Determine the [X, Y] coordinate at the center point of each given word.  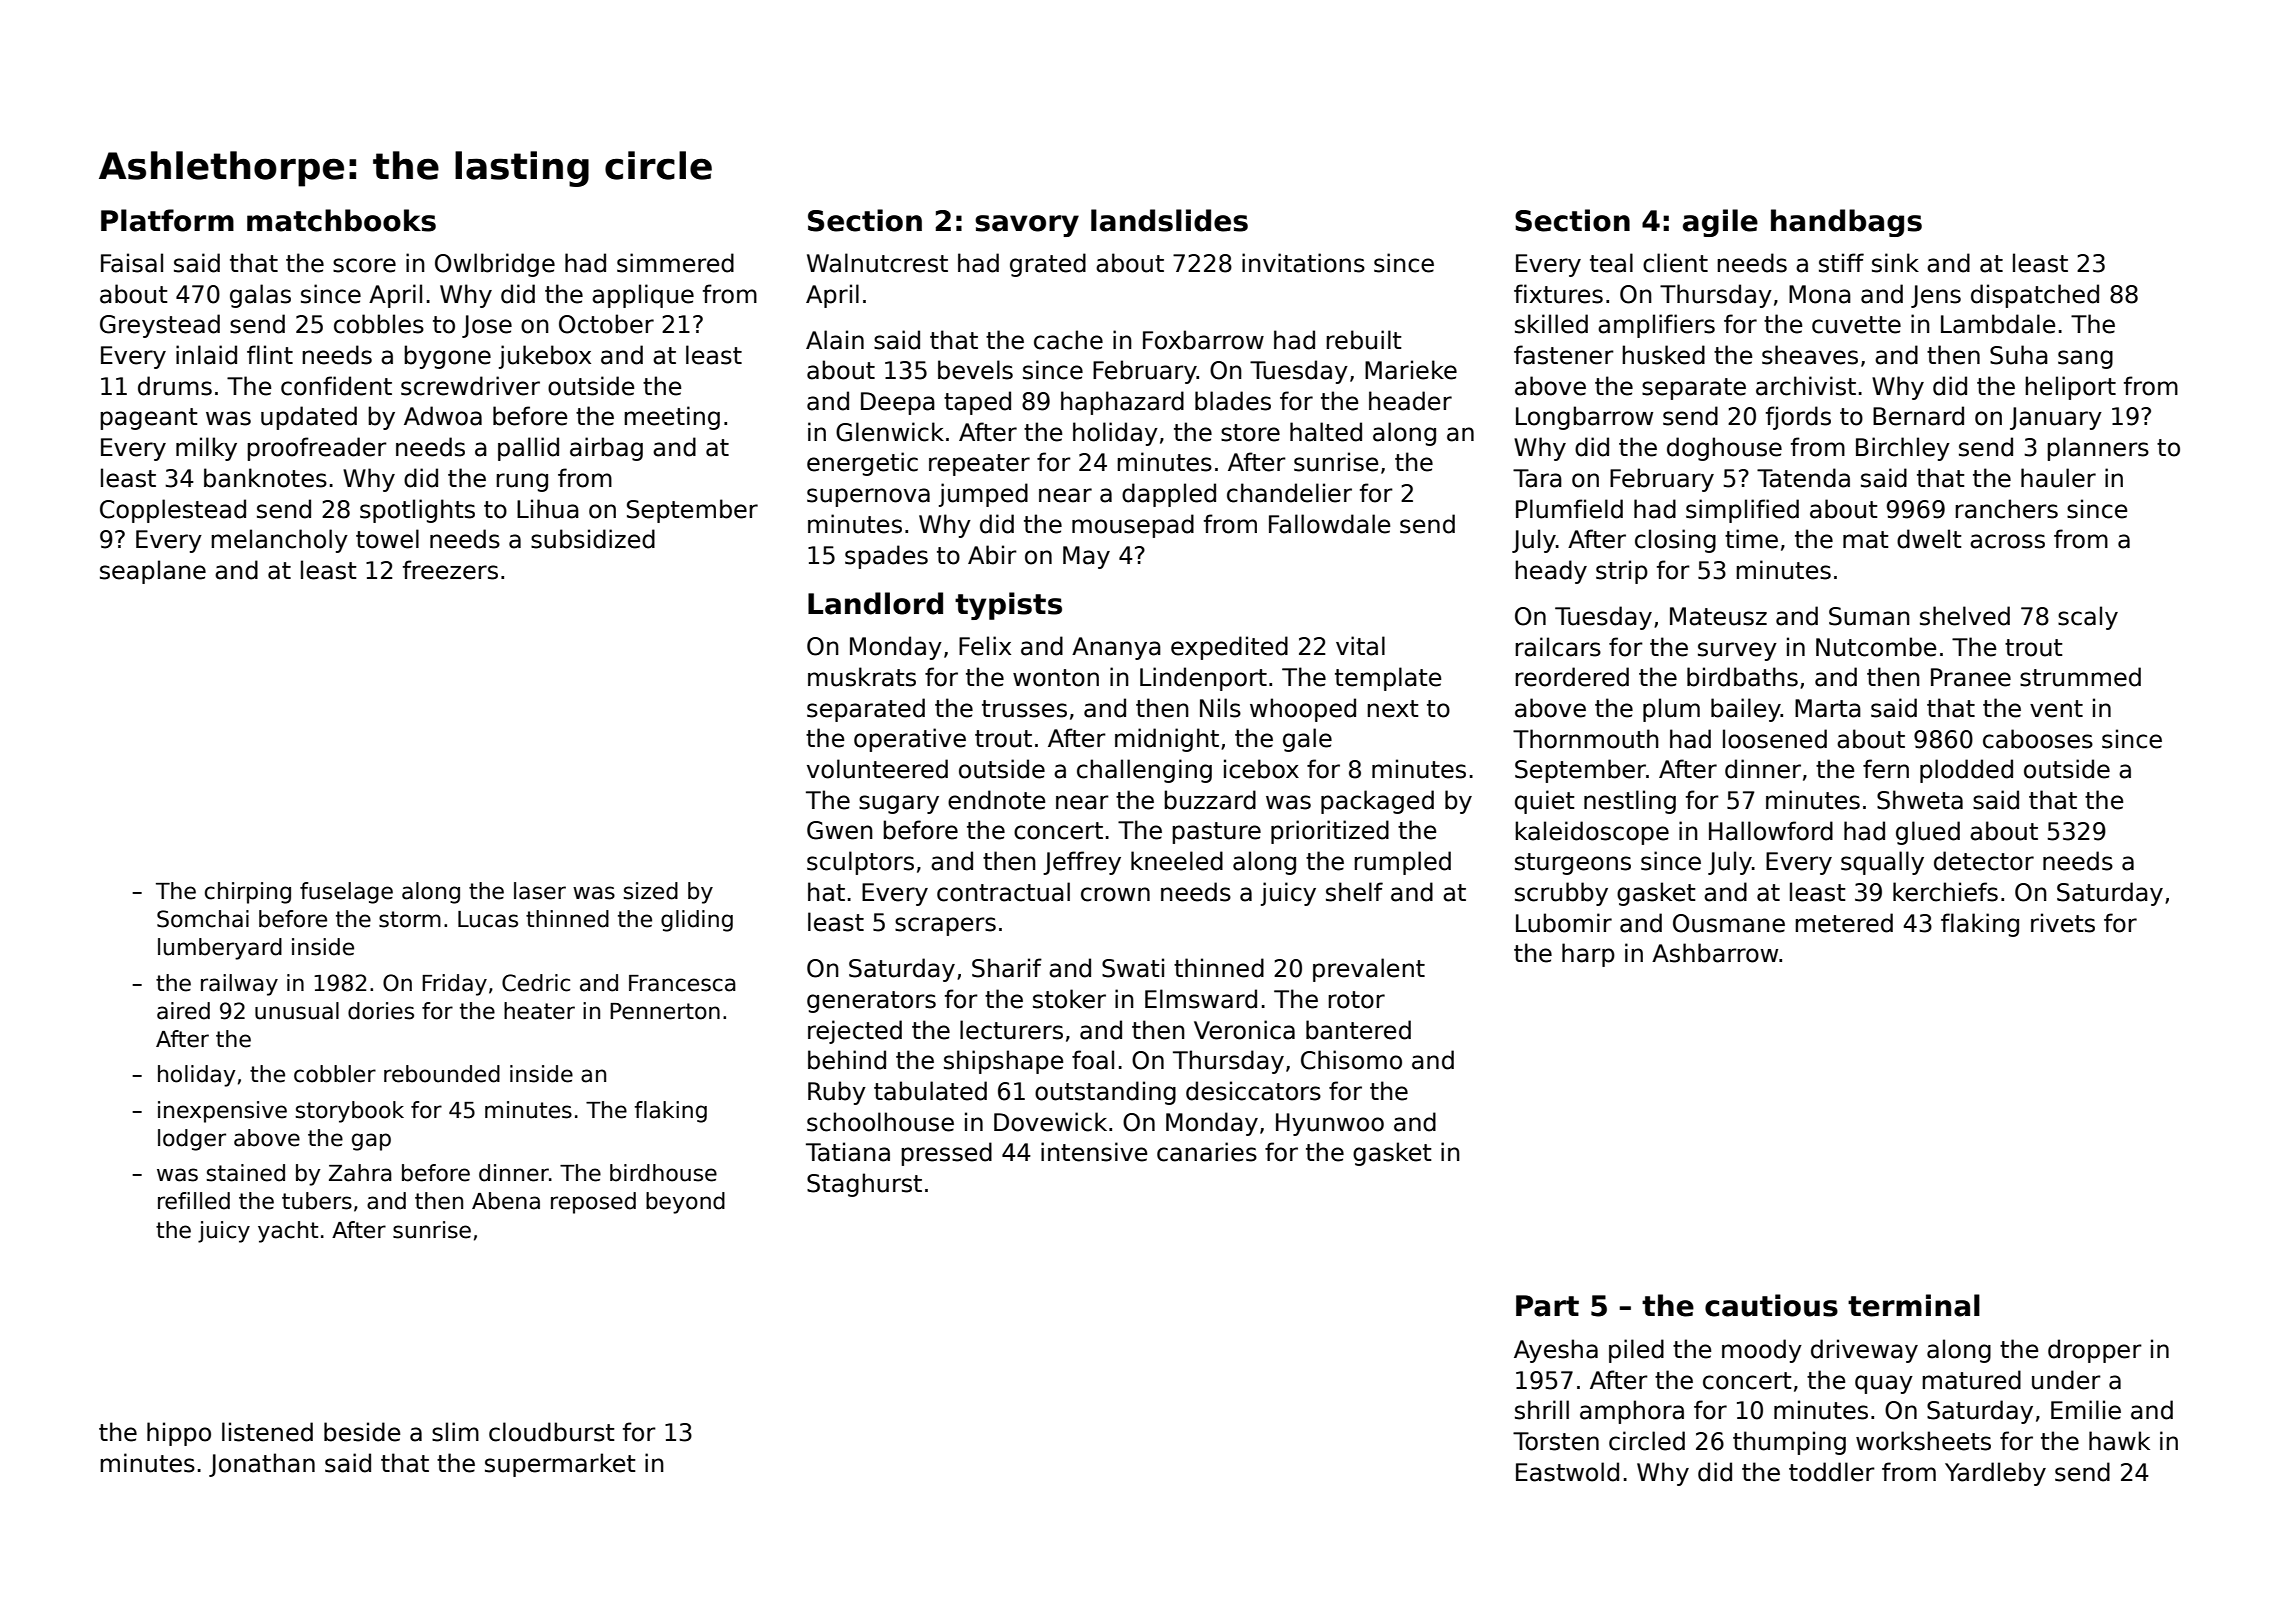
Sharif [1007, 968]
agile [1720, 223]
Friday [454, 985]
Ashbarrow [1715, 953]
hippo [179, 1434]
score [364, 265]
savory [1027, 226]
